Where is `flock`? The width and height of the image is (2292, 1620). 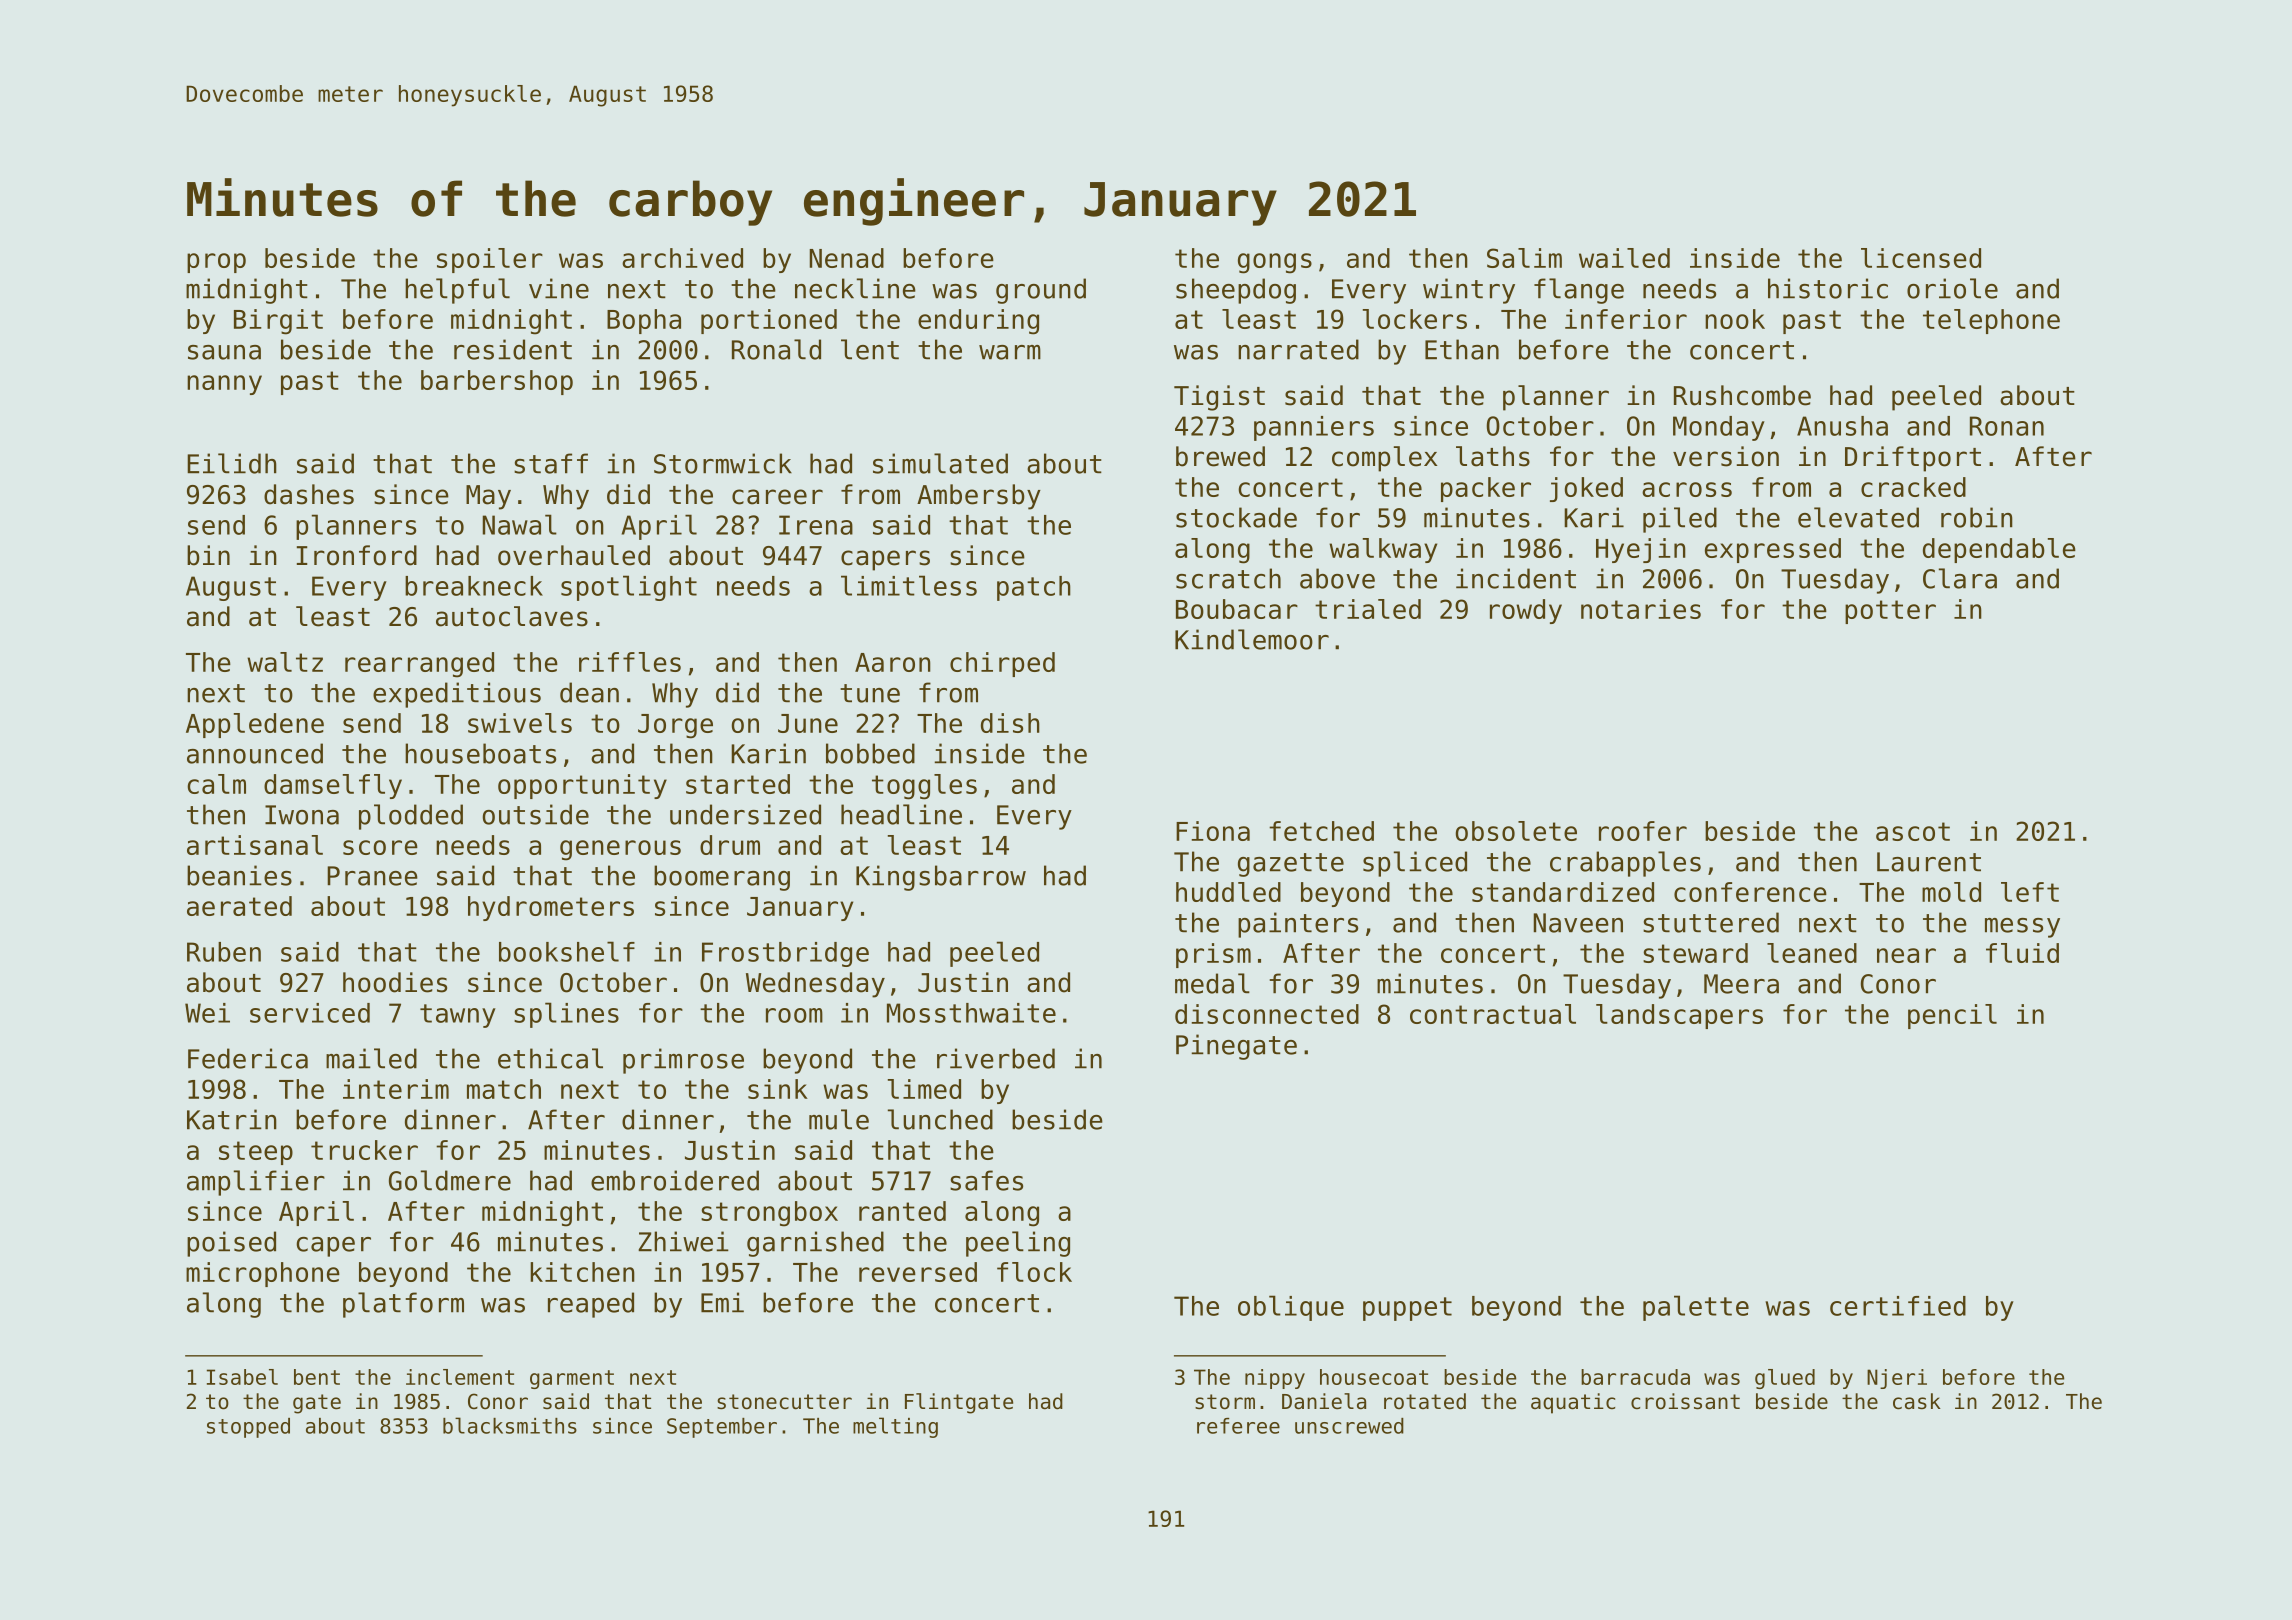 flock is located at coordinates (1034, 1272).
